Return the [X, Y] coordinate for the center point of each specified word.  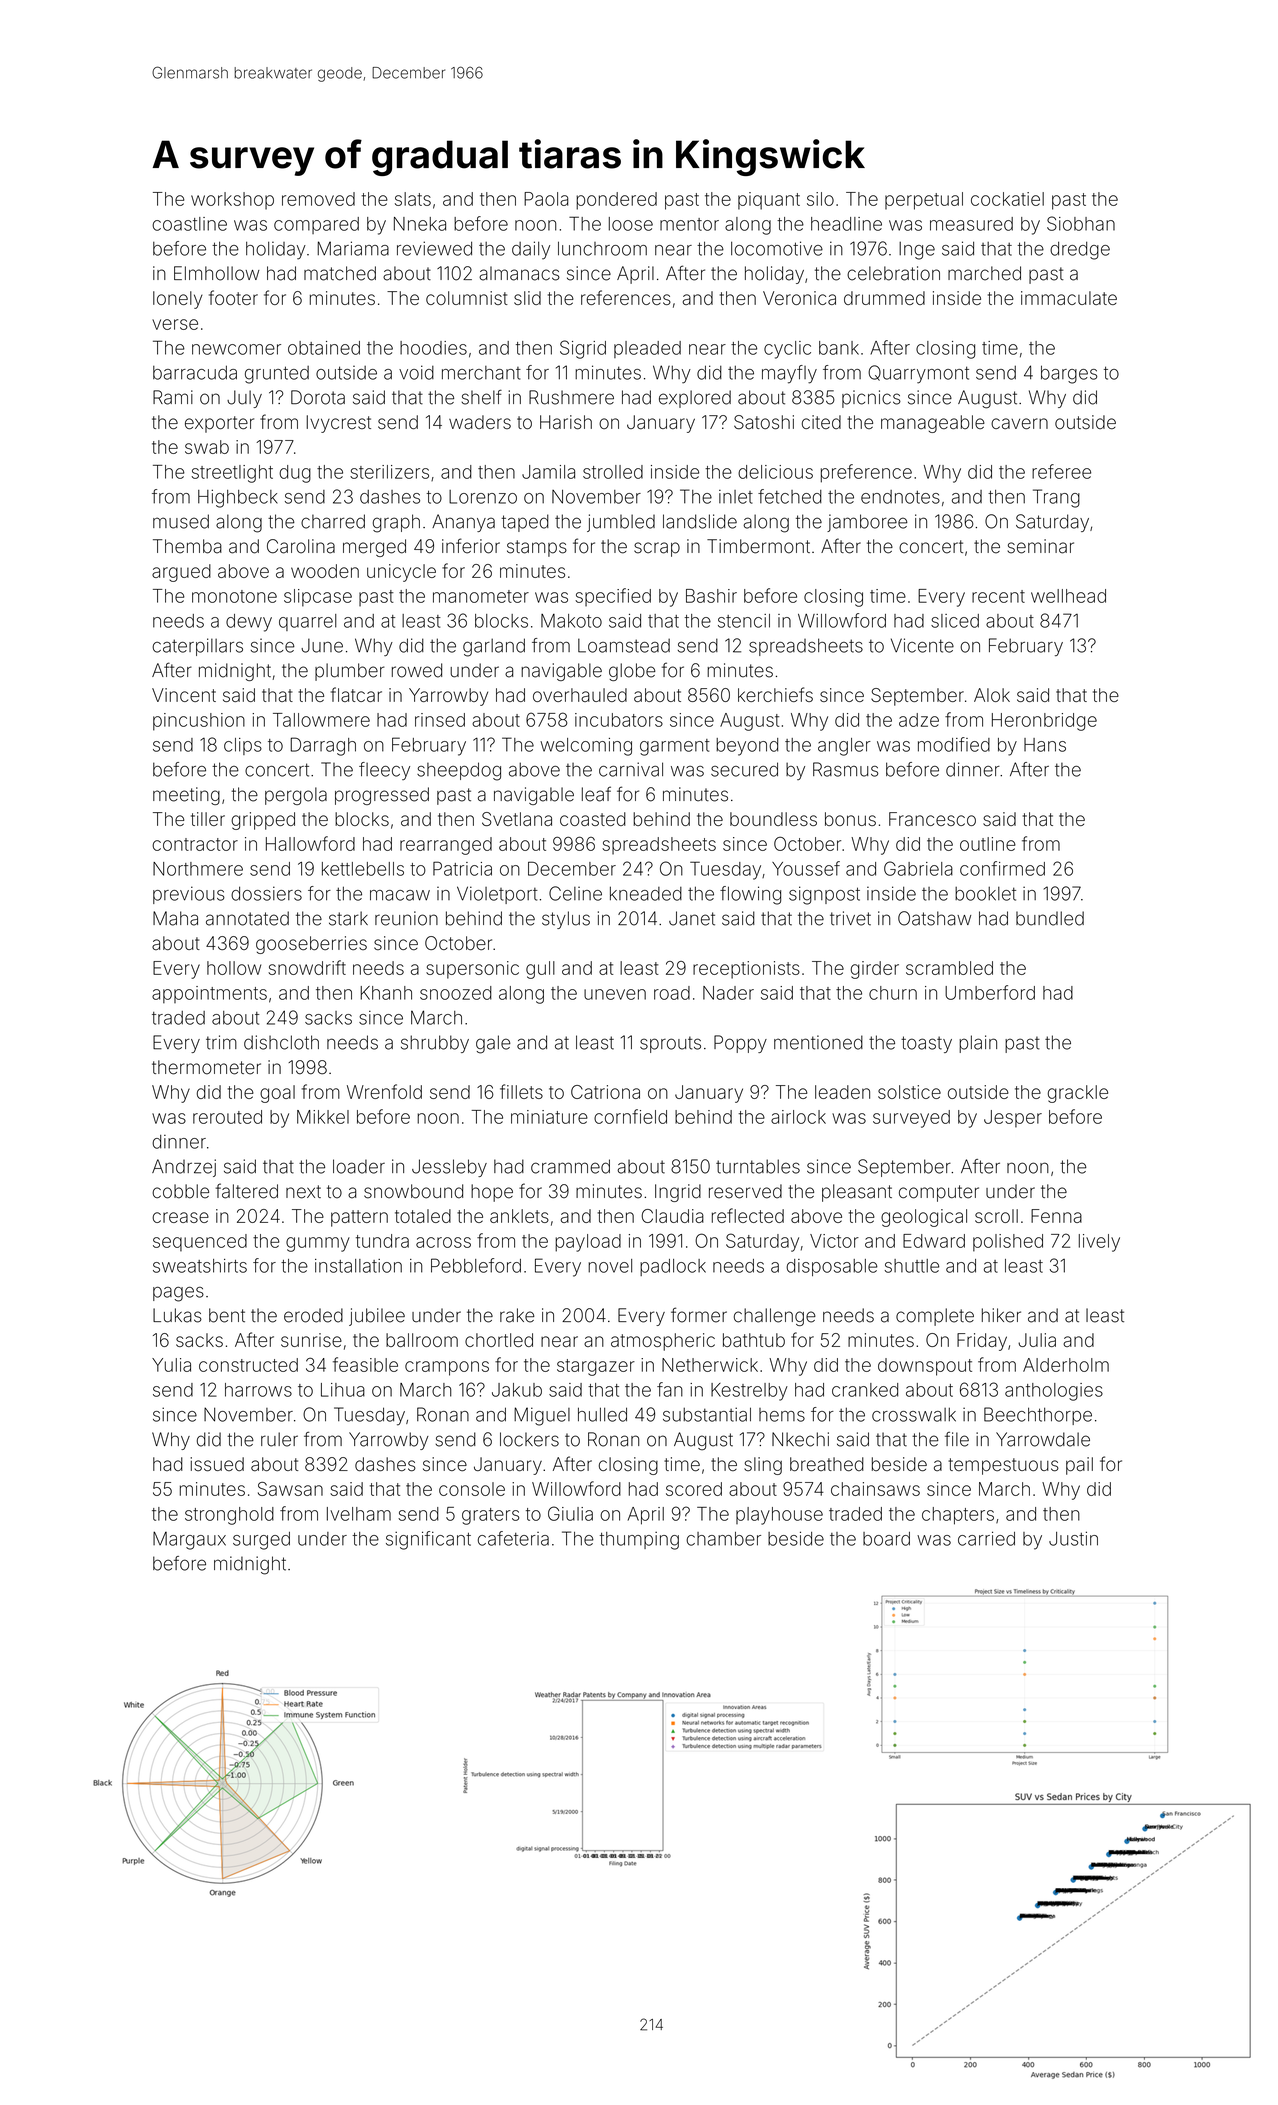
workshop [232, 201]
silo [820, 199]
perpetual [924, 201]
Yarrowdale [1043, 1439]
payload [588, 1243]
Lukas [177, 1315]
